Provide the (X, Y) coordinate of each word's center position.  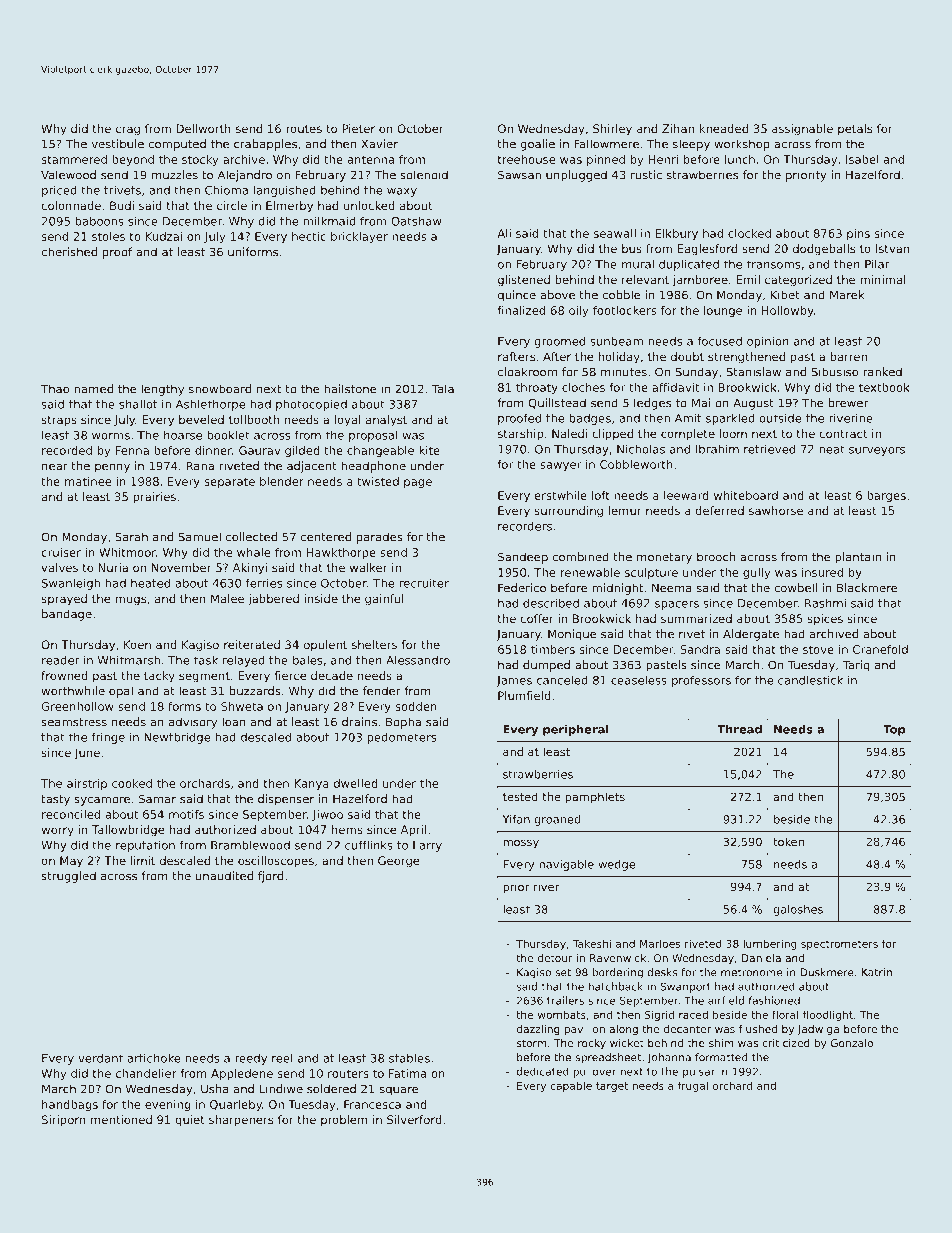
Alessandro (418, 660)
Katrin (877, 972)
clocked (749, 233)
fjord (270, 877)
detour (555, 958)
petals (855, 130)
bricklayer (359, 237)
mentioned (121, 1119)
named (93, 389)
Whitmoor (127, 552)
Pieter (358, 128)
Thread (739, 729)
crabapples (265, 145)
